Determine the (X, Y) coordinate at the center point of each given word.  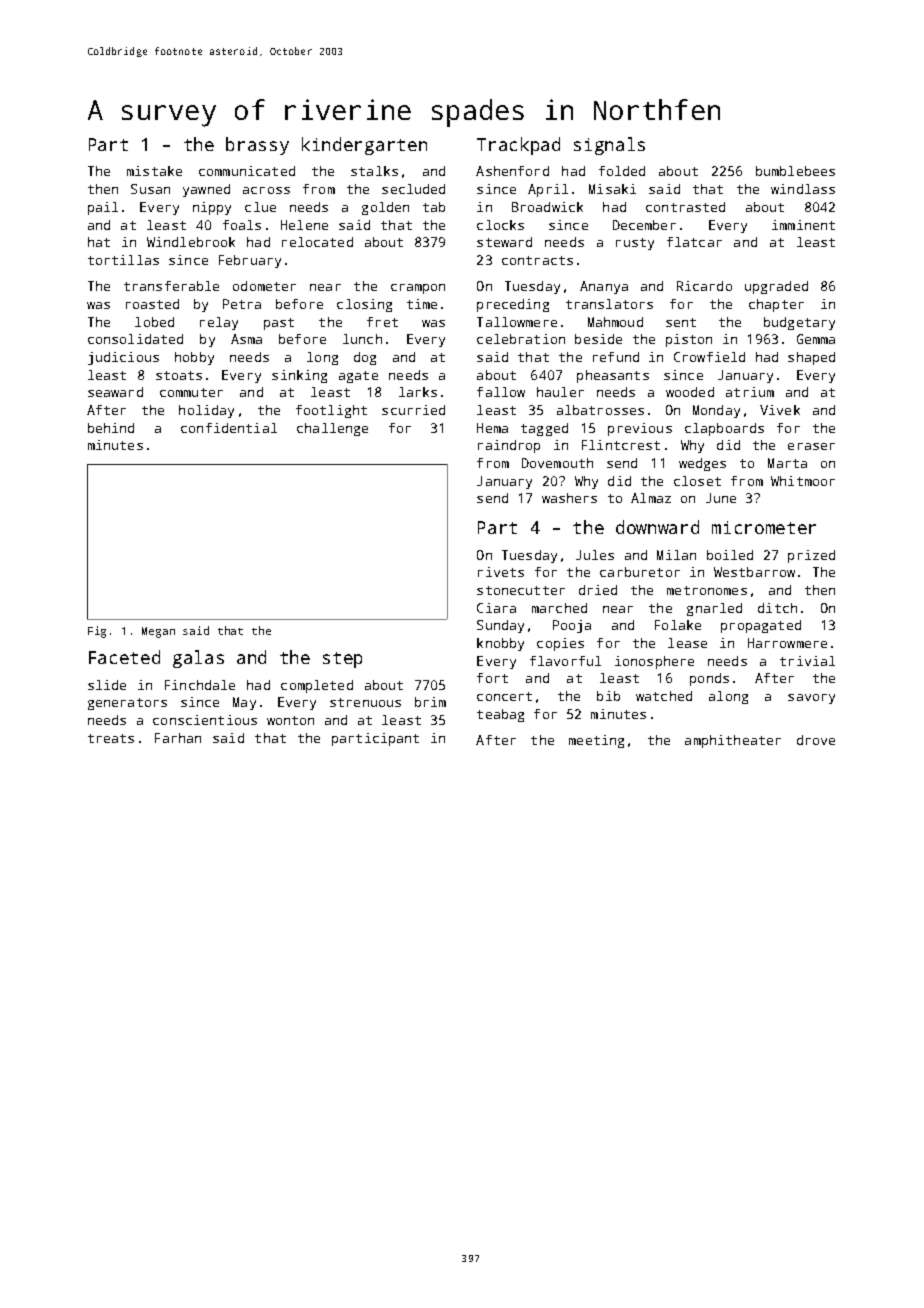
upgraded (776, 287)
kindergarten (364, 146)
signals (609, 146)
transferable (171, 286)
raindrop (509, 446)
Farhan (178, 738)
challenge (332, 429)
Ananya (604, 287)
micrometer (764, 527)
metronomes (707, 590)
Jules (595, 555)
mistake (154, 171)
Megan (158, 632)
